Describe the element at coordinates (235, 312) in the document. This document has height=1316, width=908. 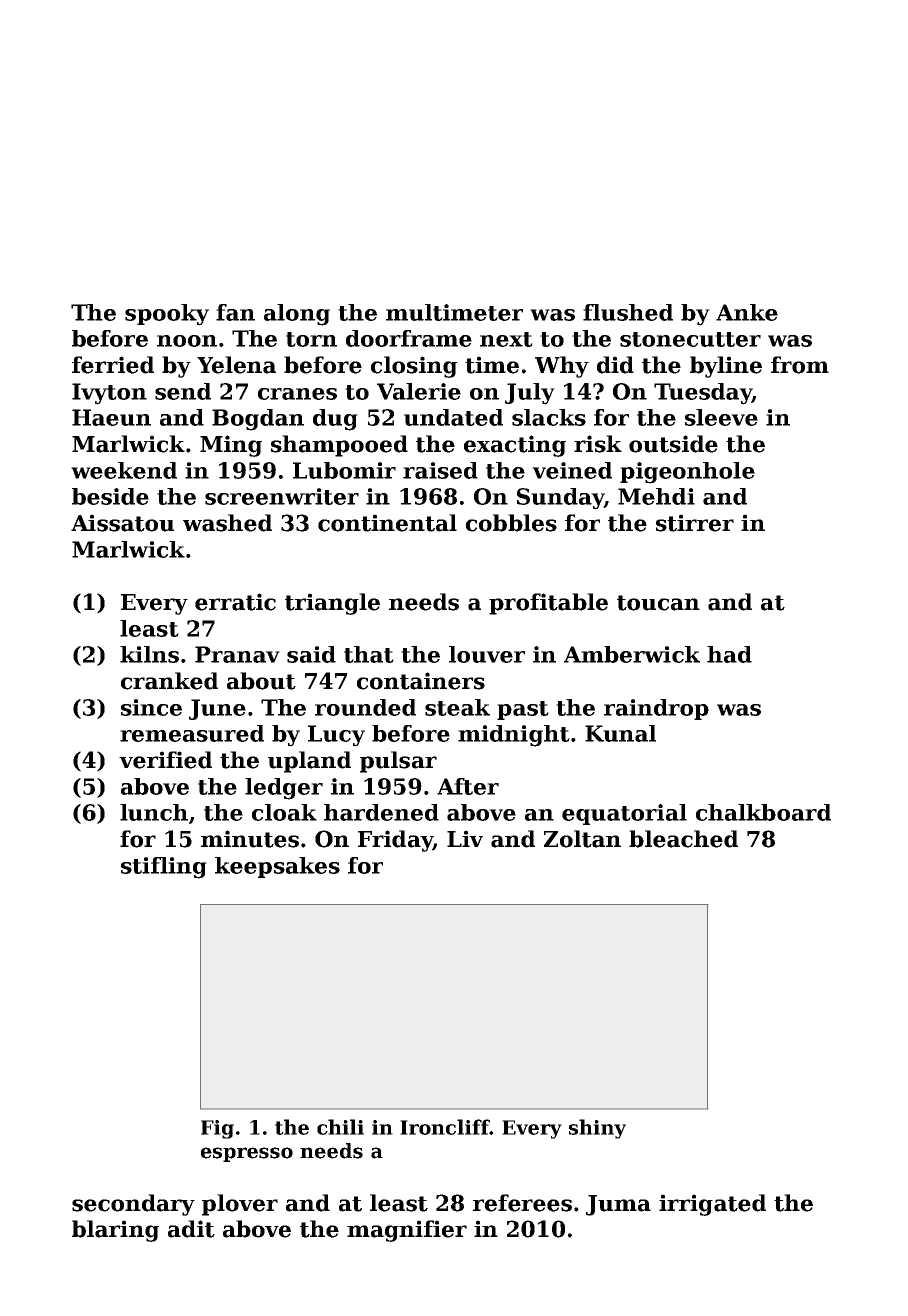
I see `fan` at that location.
